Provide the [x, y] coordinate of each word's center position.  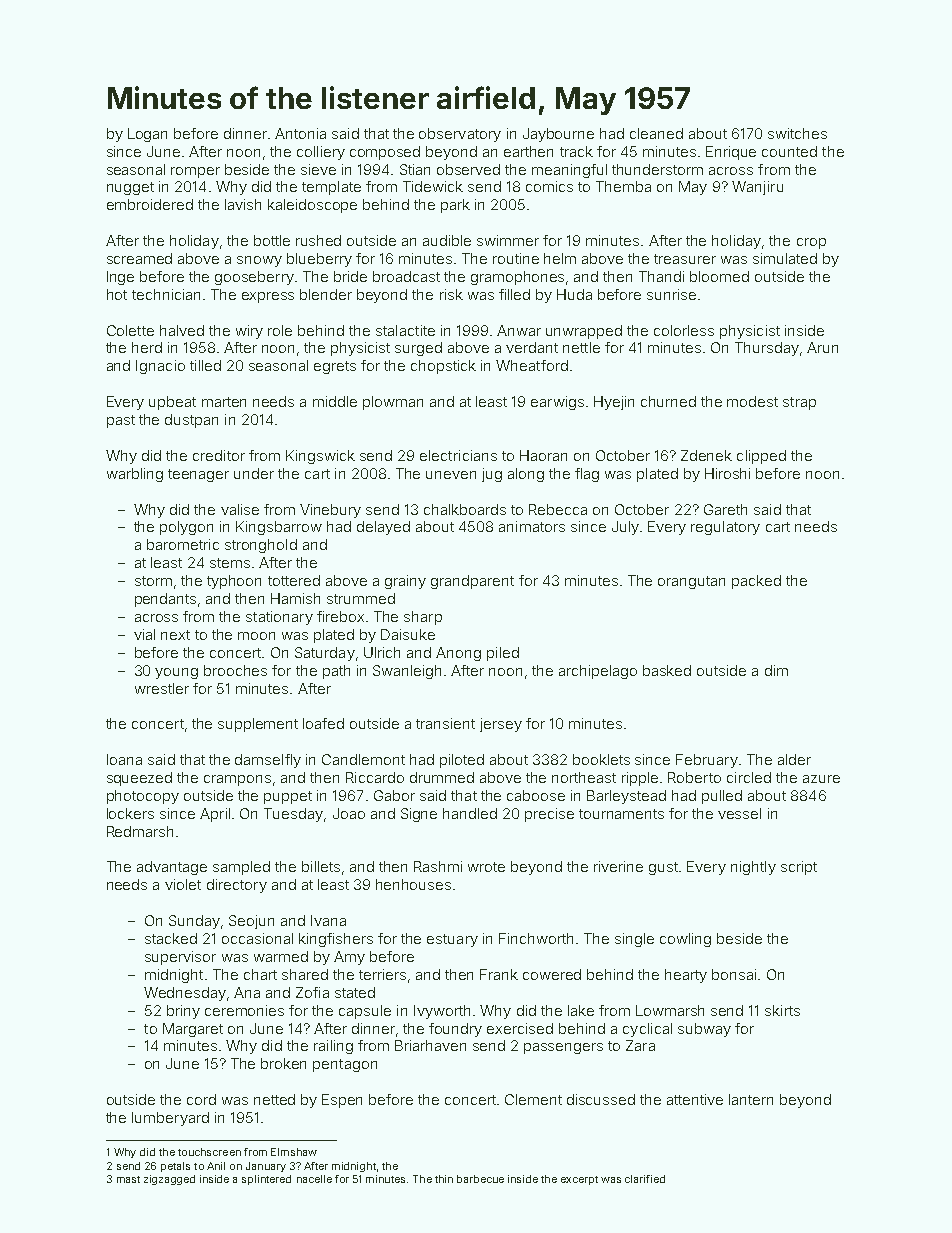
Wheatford [532, 365]
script [799, 868]
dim [776, 670]
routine [516, 258]
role [280, 330]
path [336, 672]
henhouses [413, 884]
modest [752, 401]
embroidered [150, 204]
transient [445, 723]
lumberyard [170, 1119]
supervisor [180, 958]
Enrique [731, 153]
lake [581, 1010]
